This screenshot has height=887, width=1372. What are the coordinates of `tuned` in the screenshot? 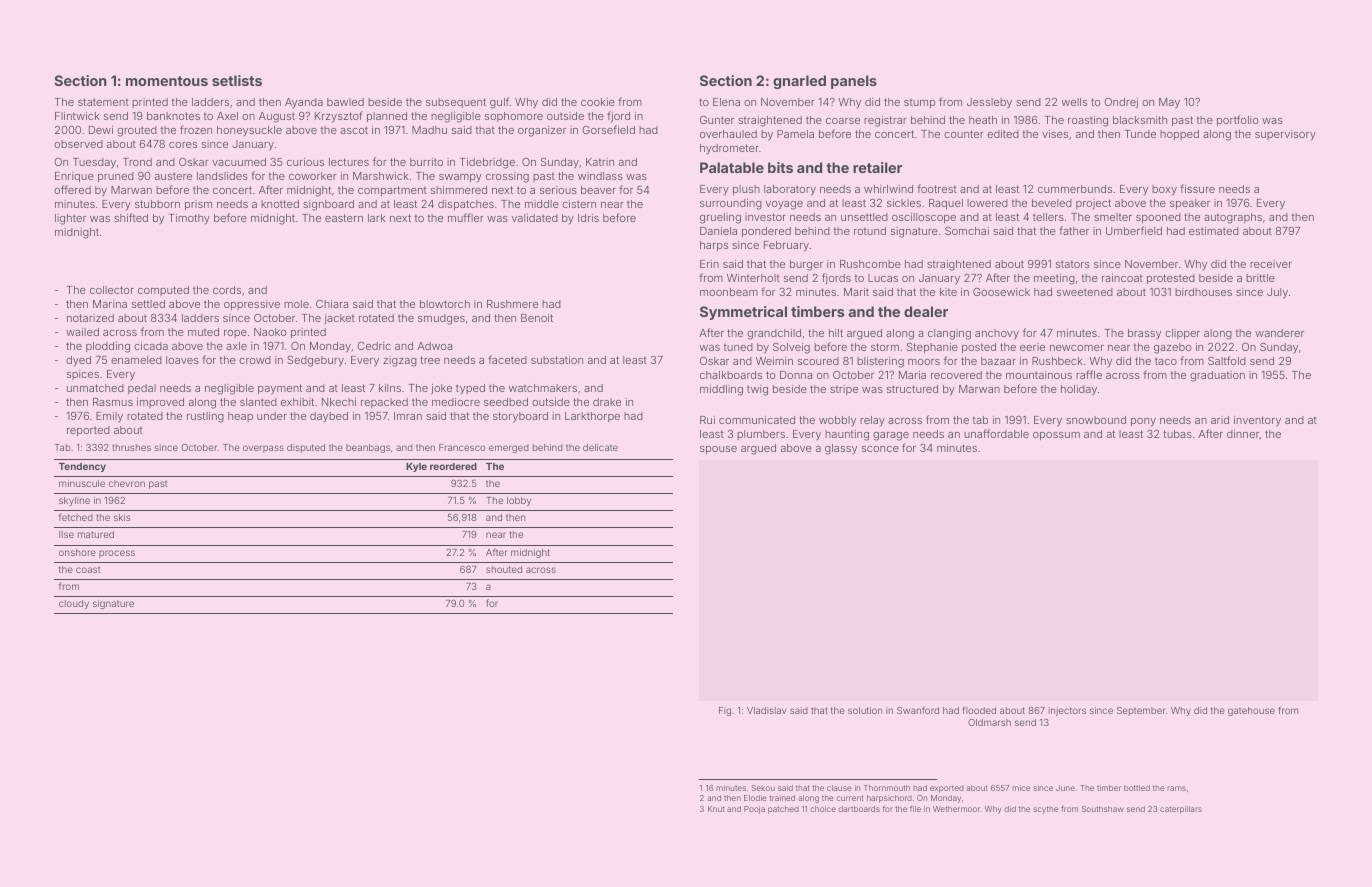 It's located at (738, 347).
